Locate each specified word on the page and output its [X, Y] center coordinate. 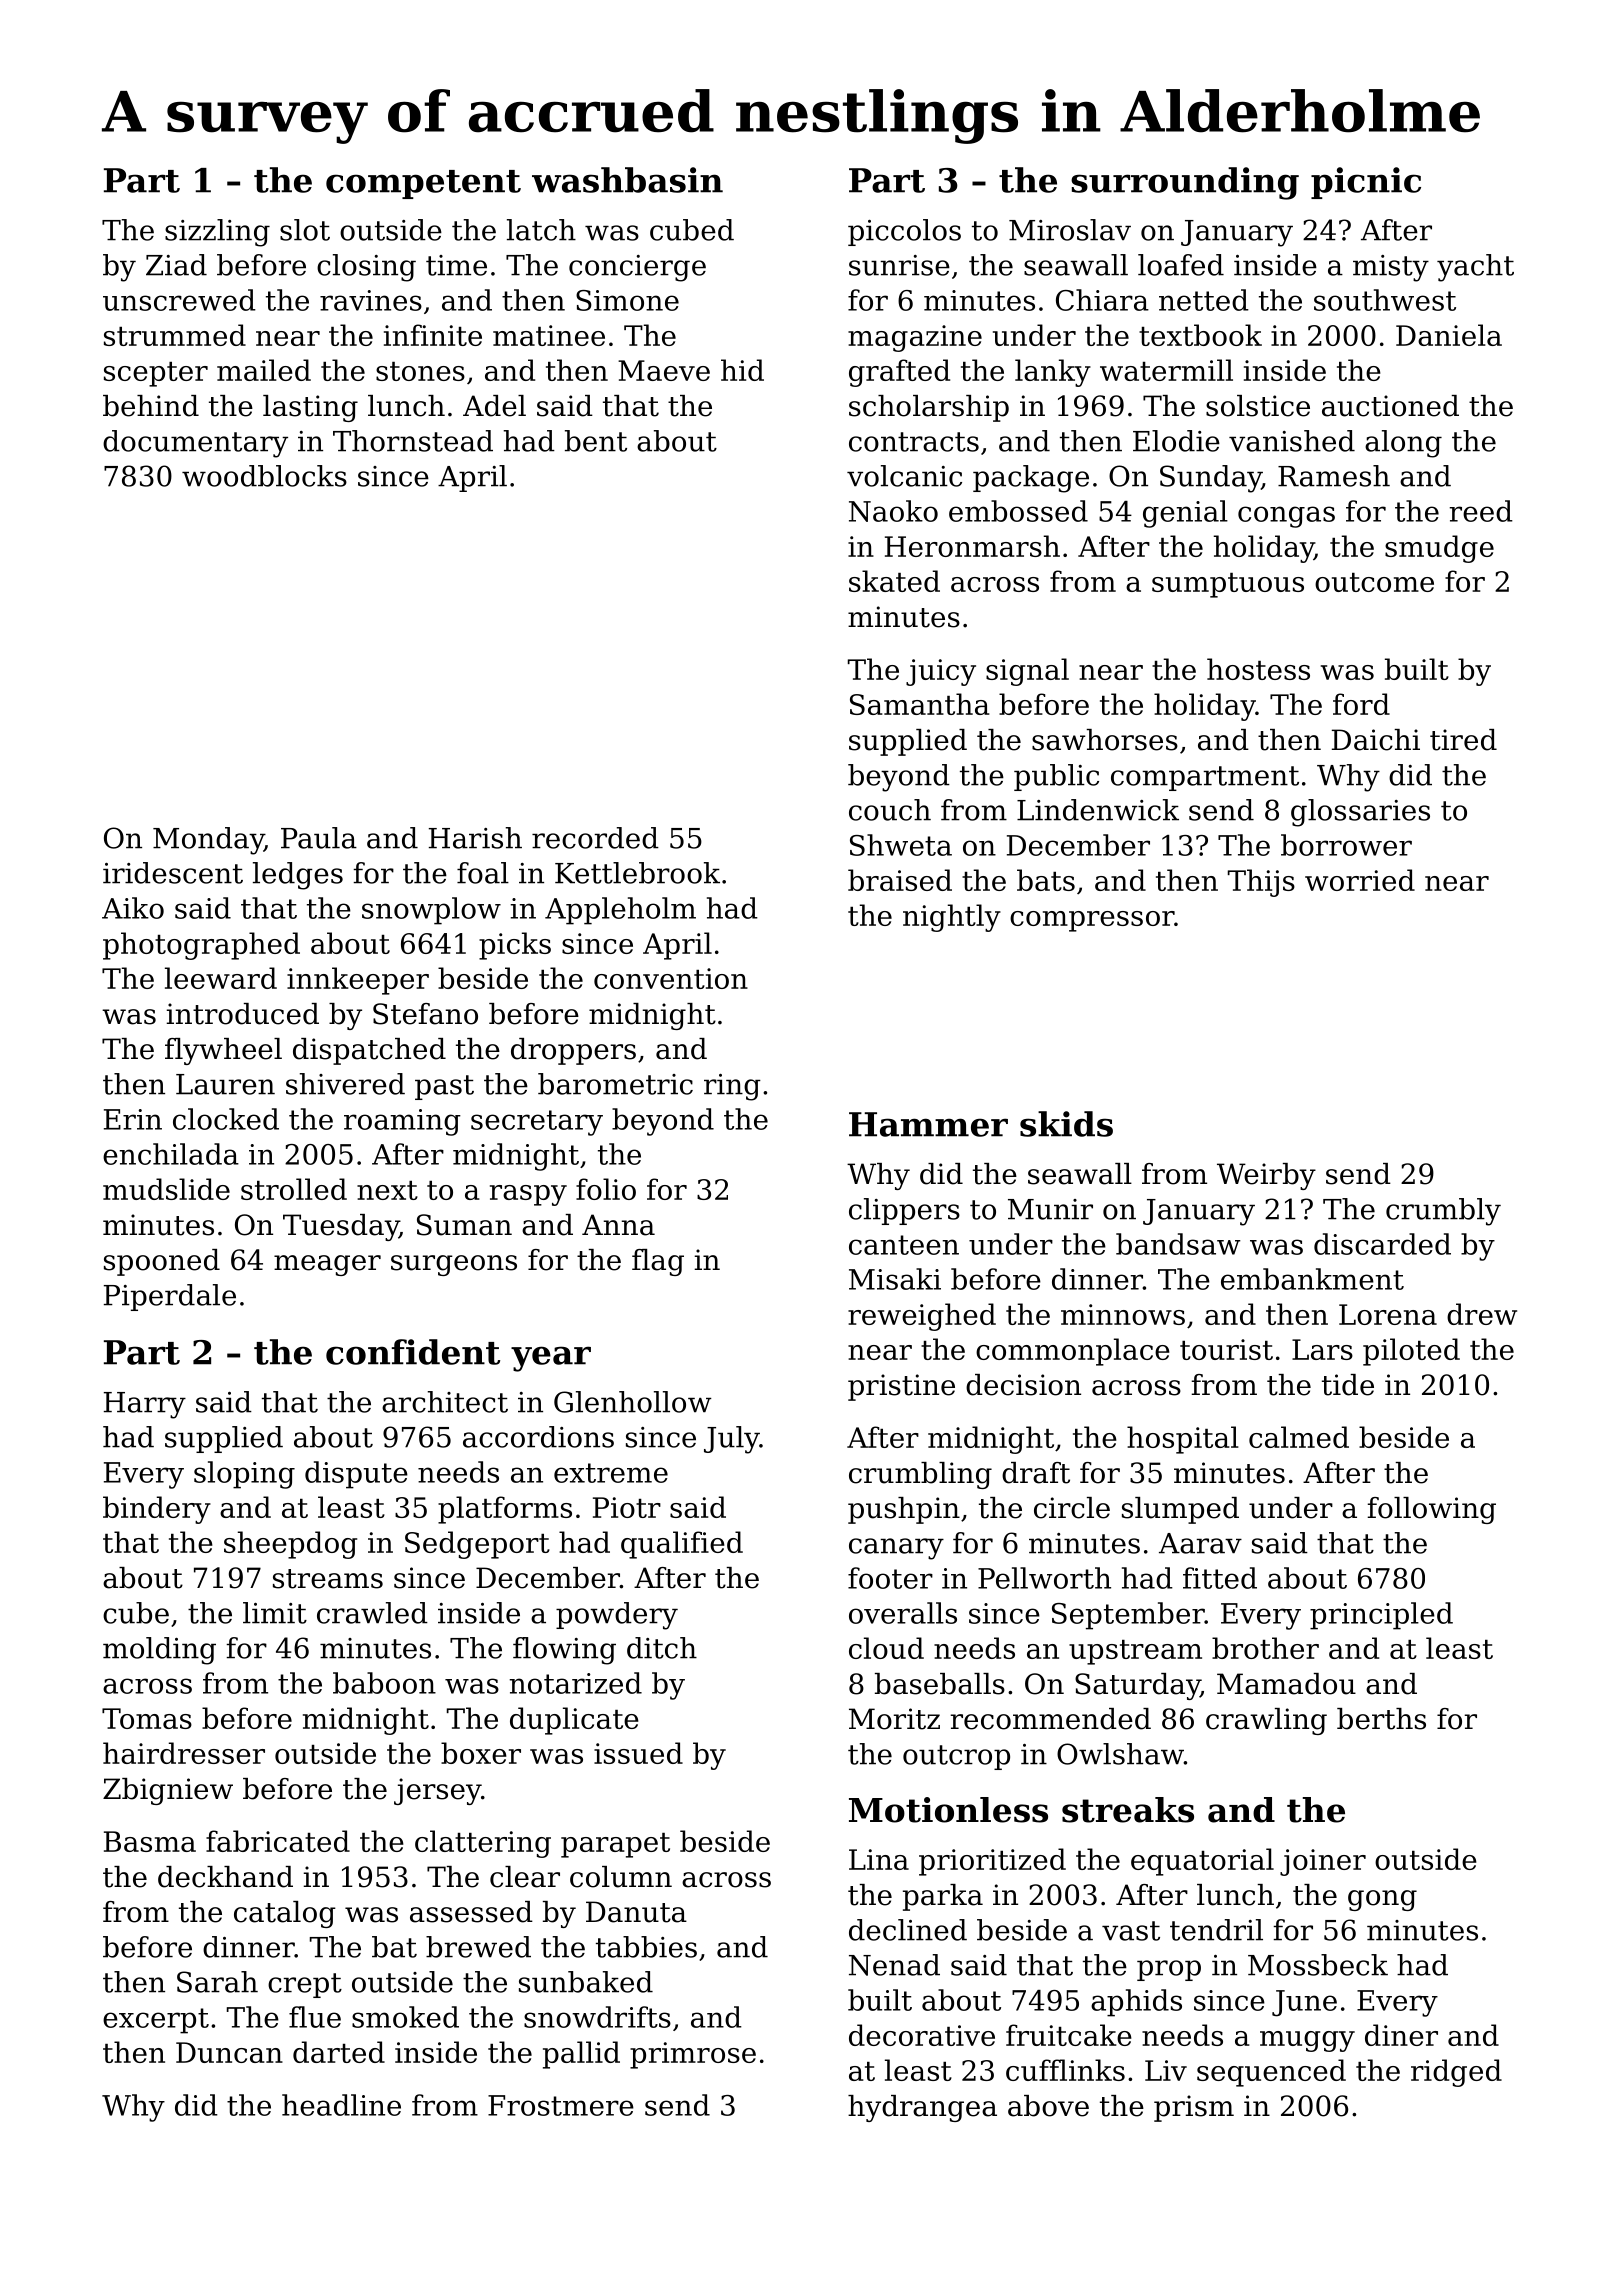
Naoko [893, 511]
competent [423, 184]
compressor [1092, 921]
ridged [1456, 2073]
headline [341, 2105]
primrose [693, 2055]
